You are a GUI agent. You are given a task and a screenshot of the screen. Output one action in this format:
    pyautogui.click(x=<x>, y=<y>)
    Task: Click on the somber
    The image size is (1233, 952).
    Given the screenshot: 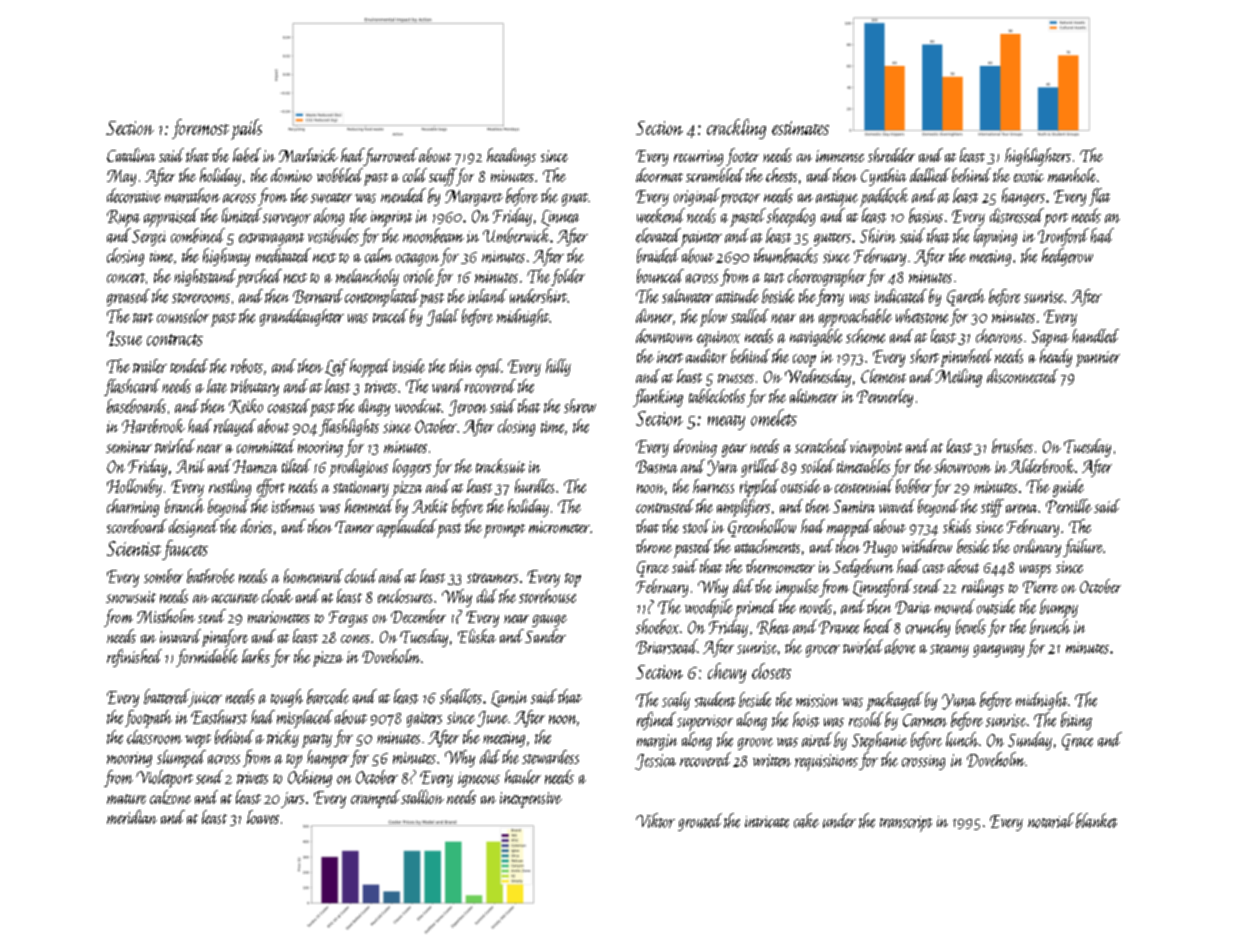 What is the action you would take?
    pyautogui.click(x=163, y=576)
